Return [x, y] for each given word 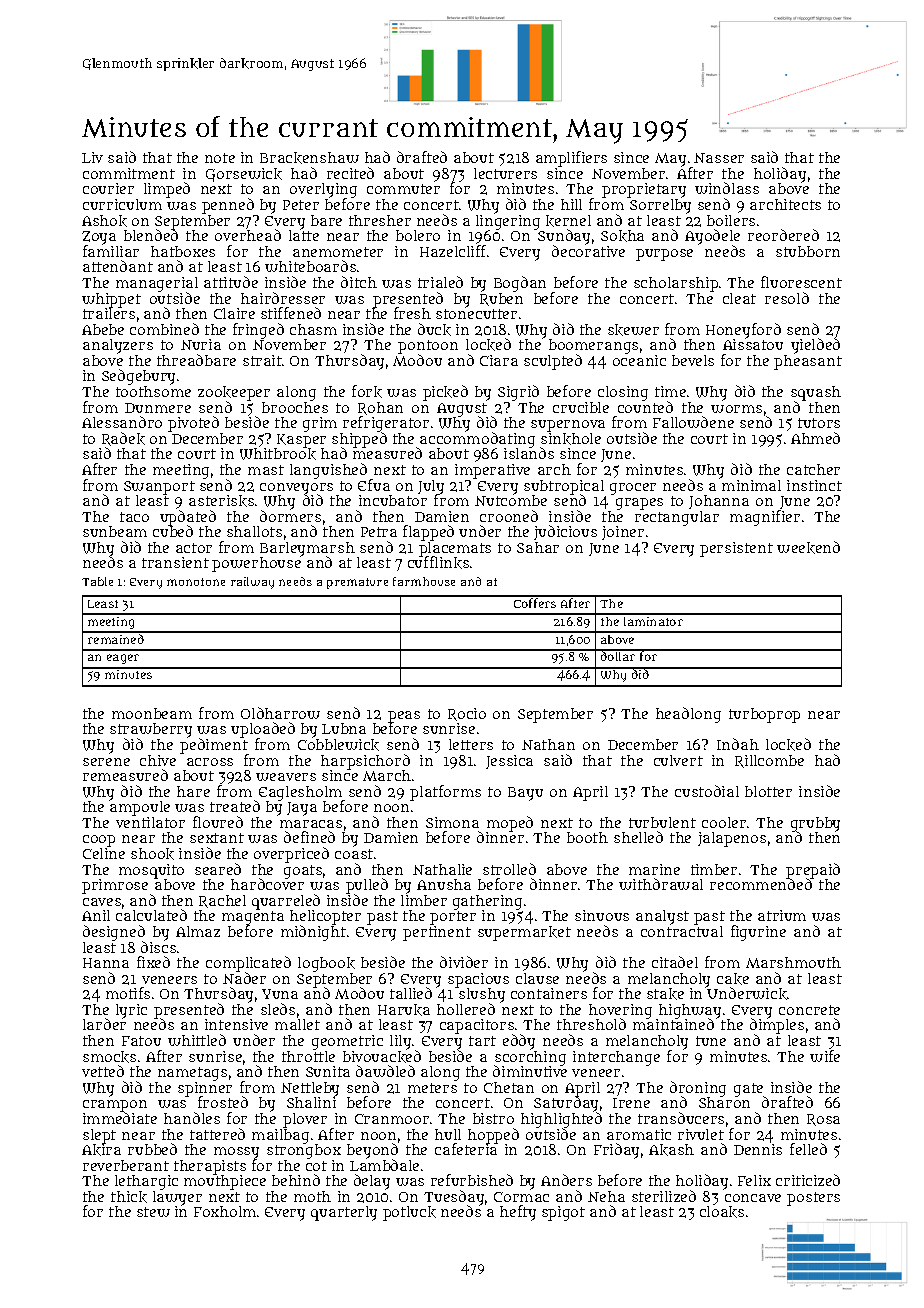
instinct [814, 485]
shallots [254, 531]
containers [549, 993]
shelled [638, 837]
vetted [103, 1071]
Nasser [719, 158]
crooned [509, 516]
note [220, 158]
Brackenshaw [309, 158]
